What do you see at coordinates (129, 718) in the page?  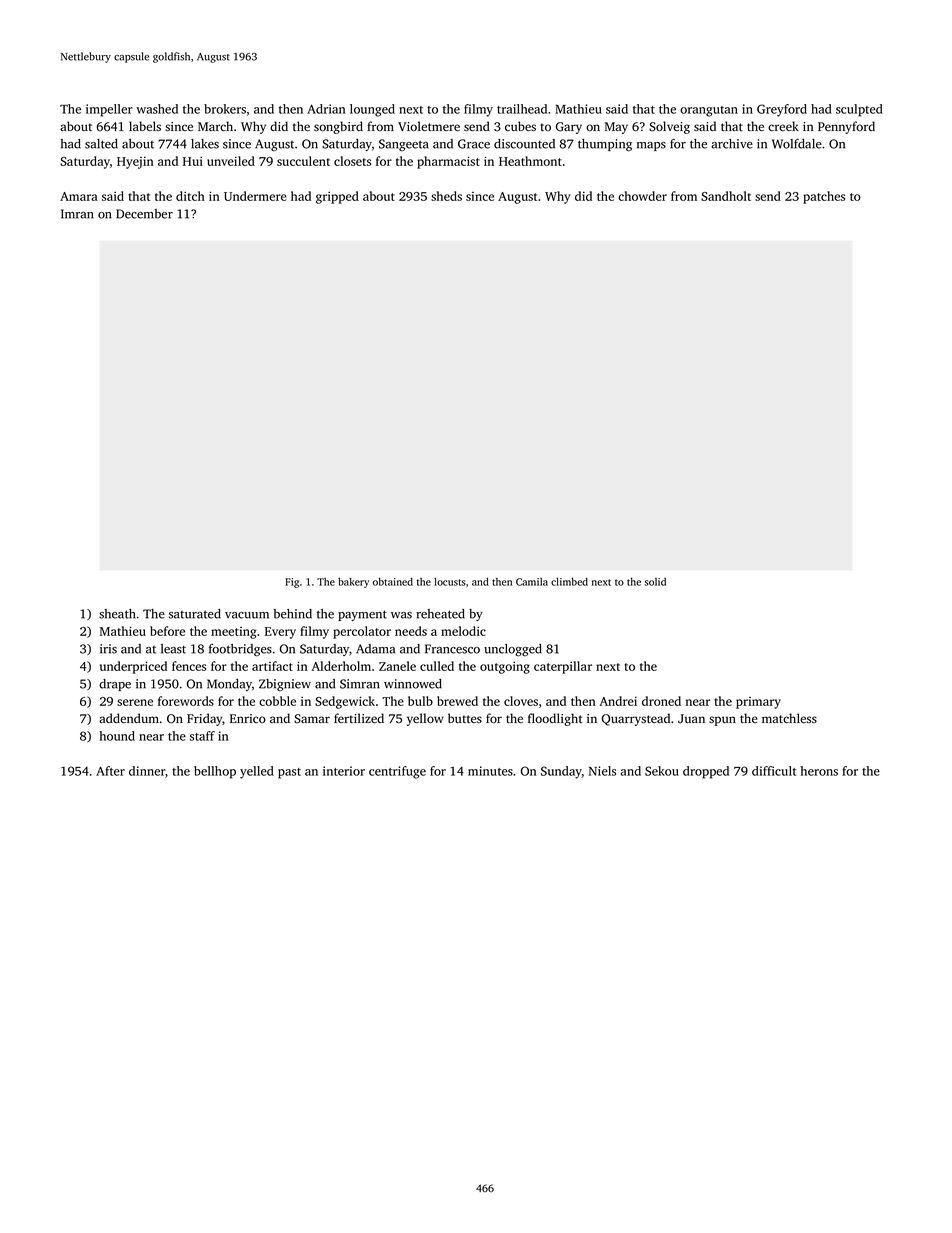 I see `addendum` at bounding box center [129, 718].
